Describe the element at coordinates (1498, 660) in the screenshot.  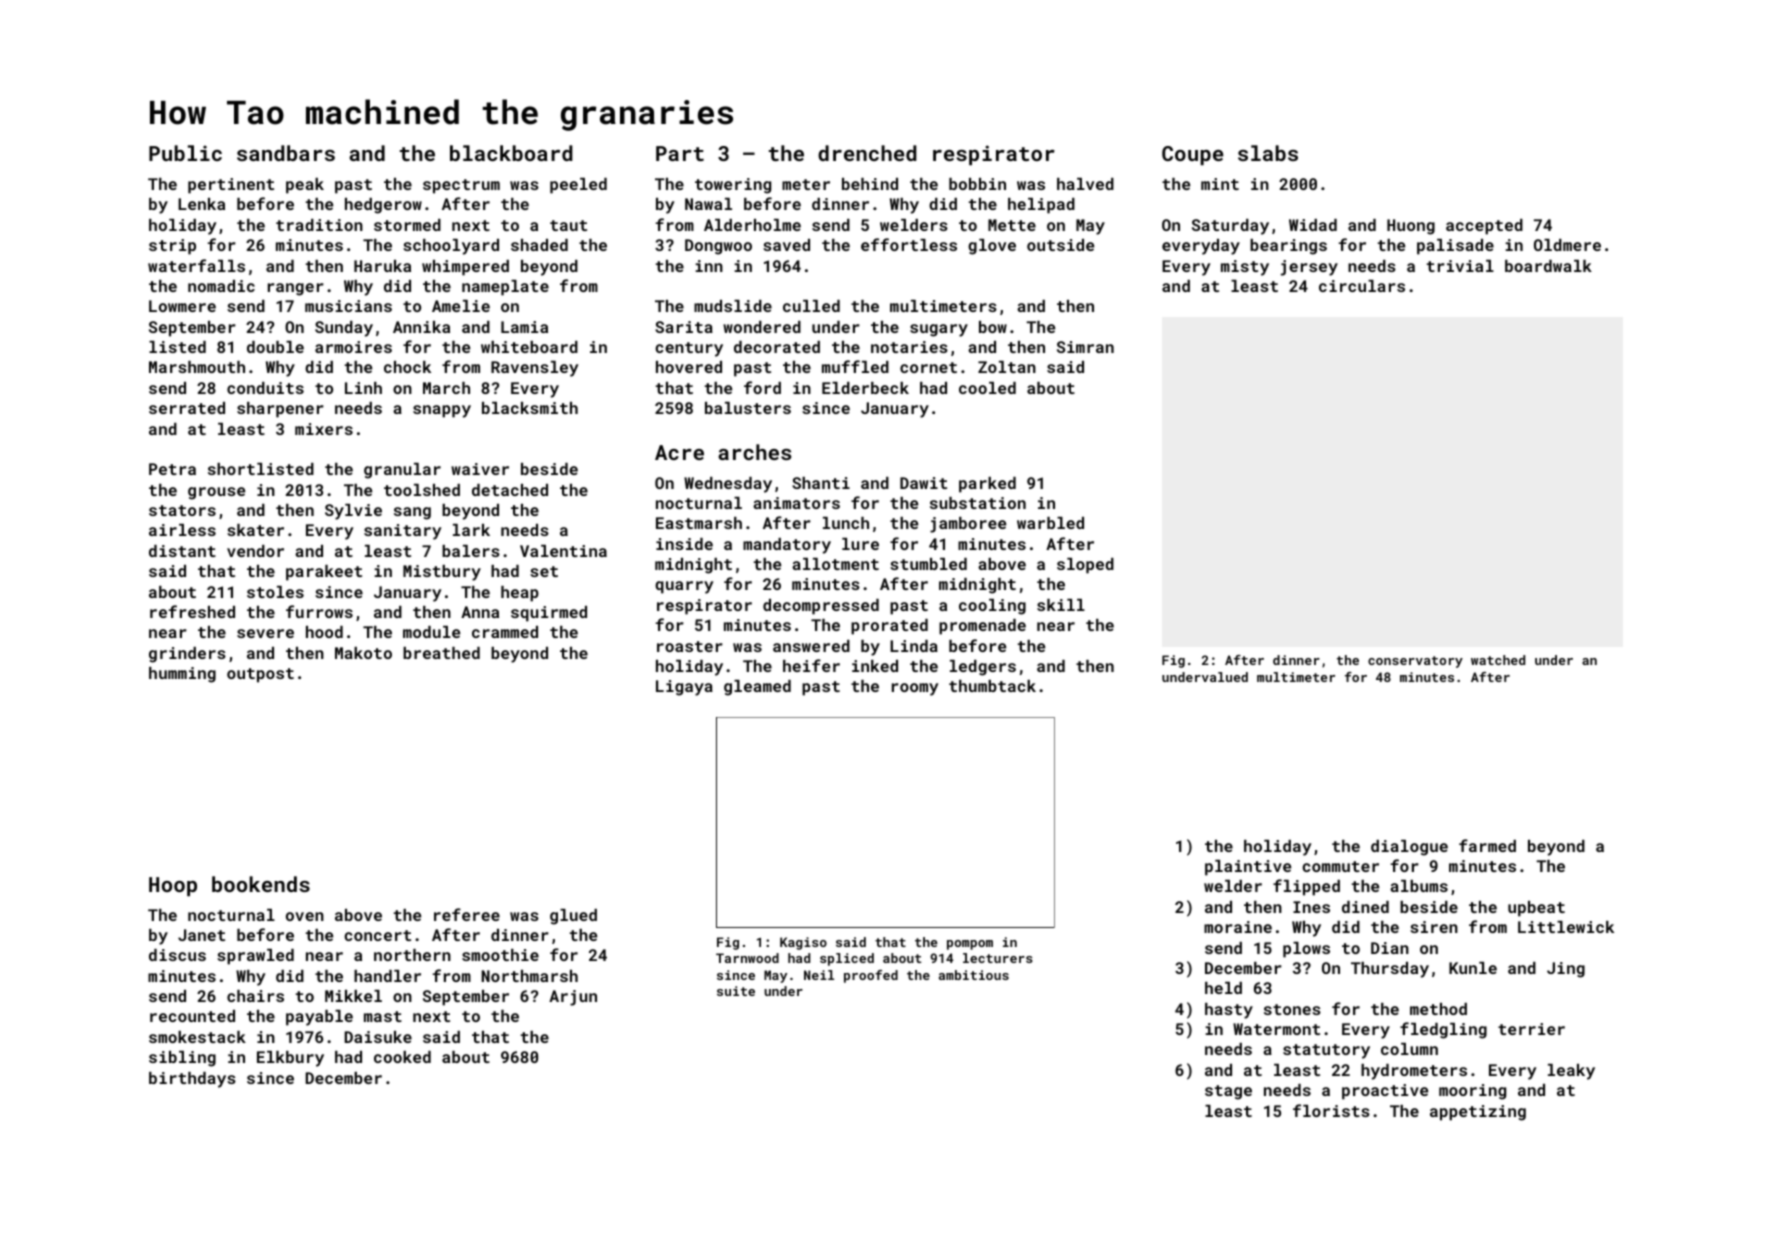
I see `watched` at that location.
